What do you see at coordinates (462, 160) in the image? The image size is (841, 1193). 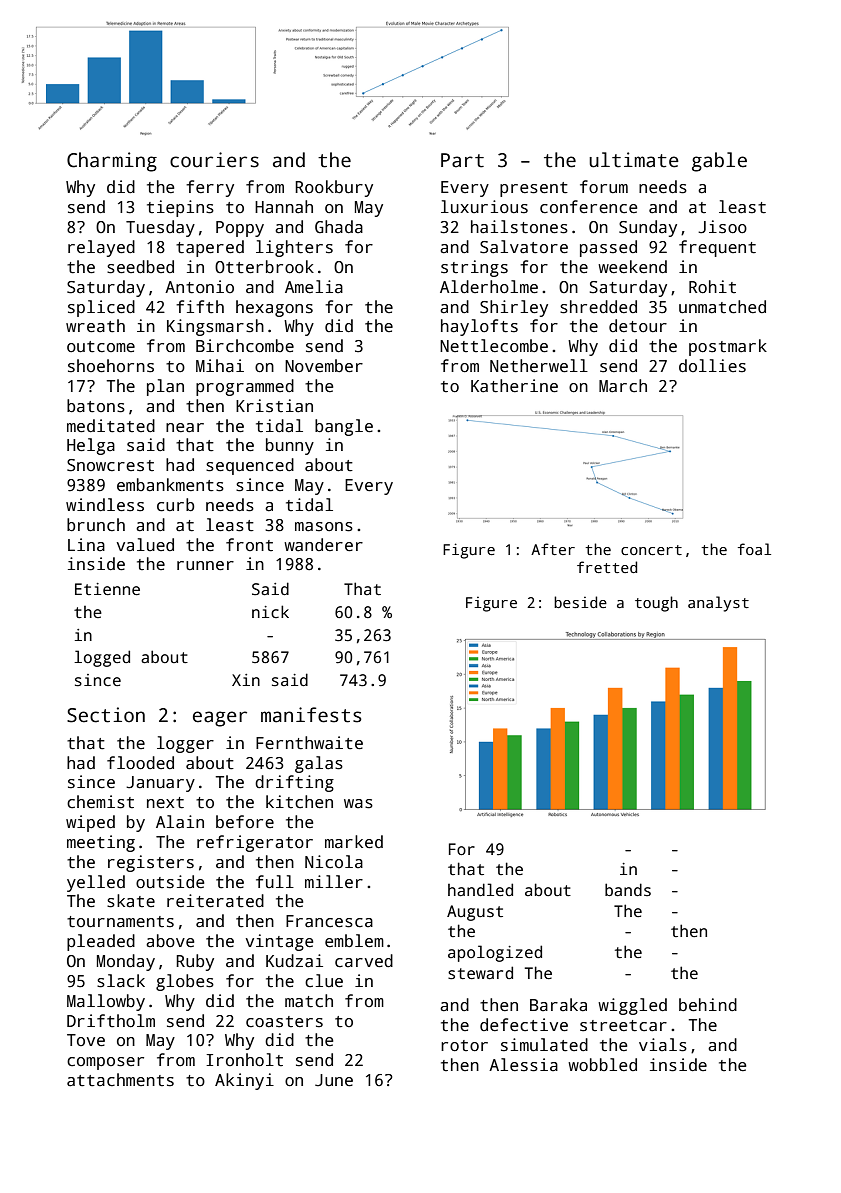 I see `Part` at bounding box center [462, 160].
